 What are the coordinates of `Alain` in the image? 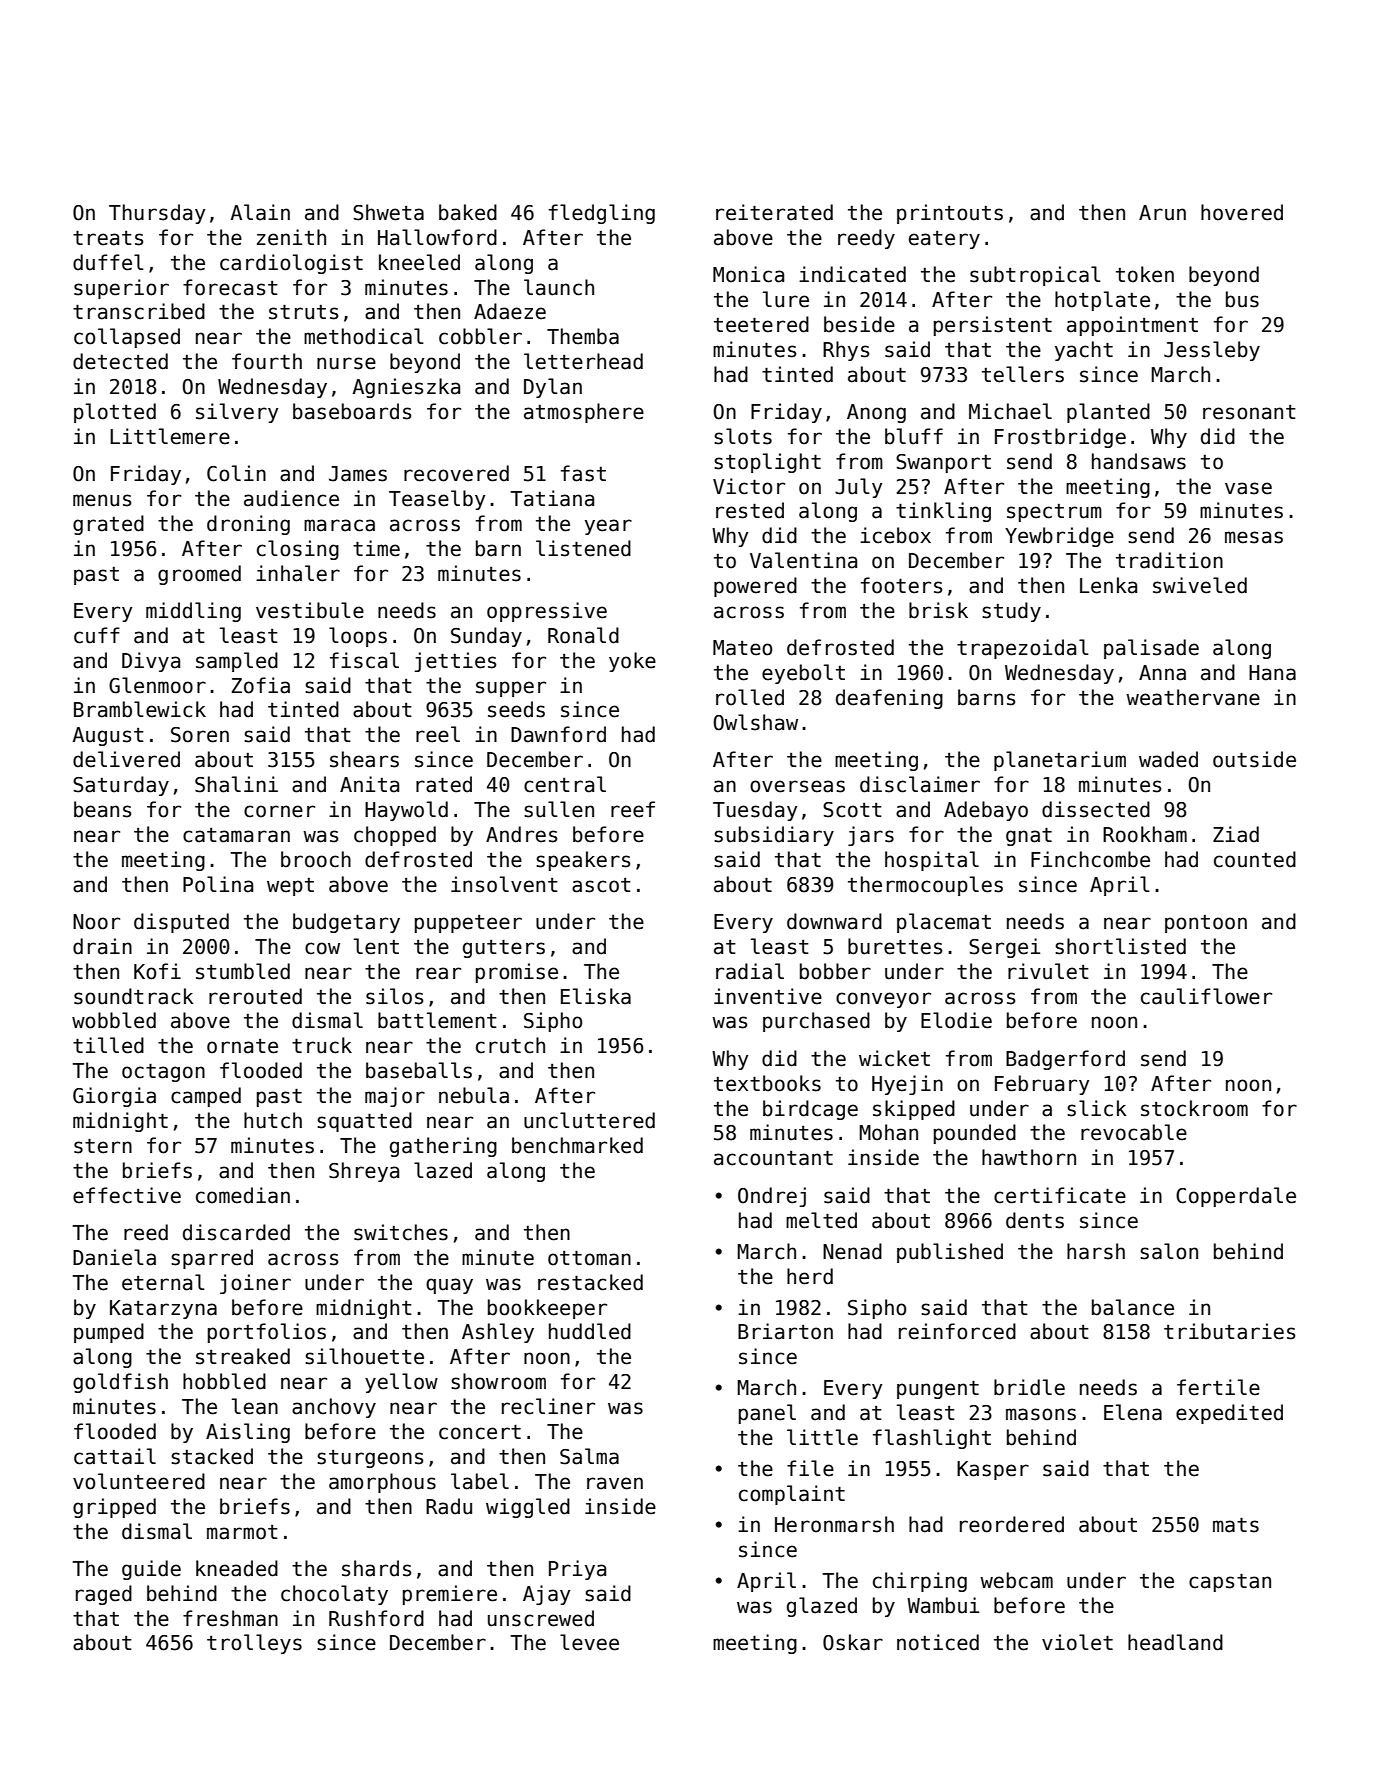 It's located at (260, 212).
